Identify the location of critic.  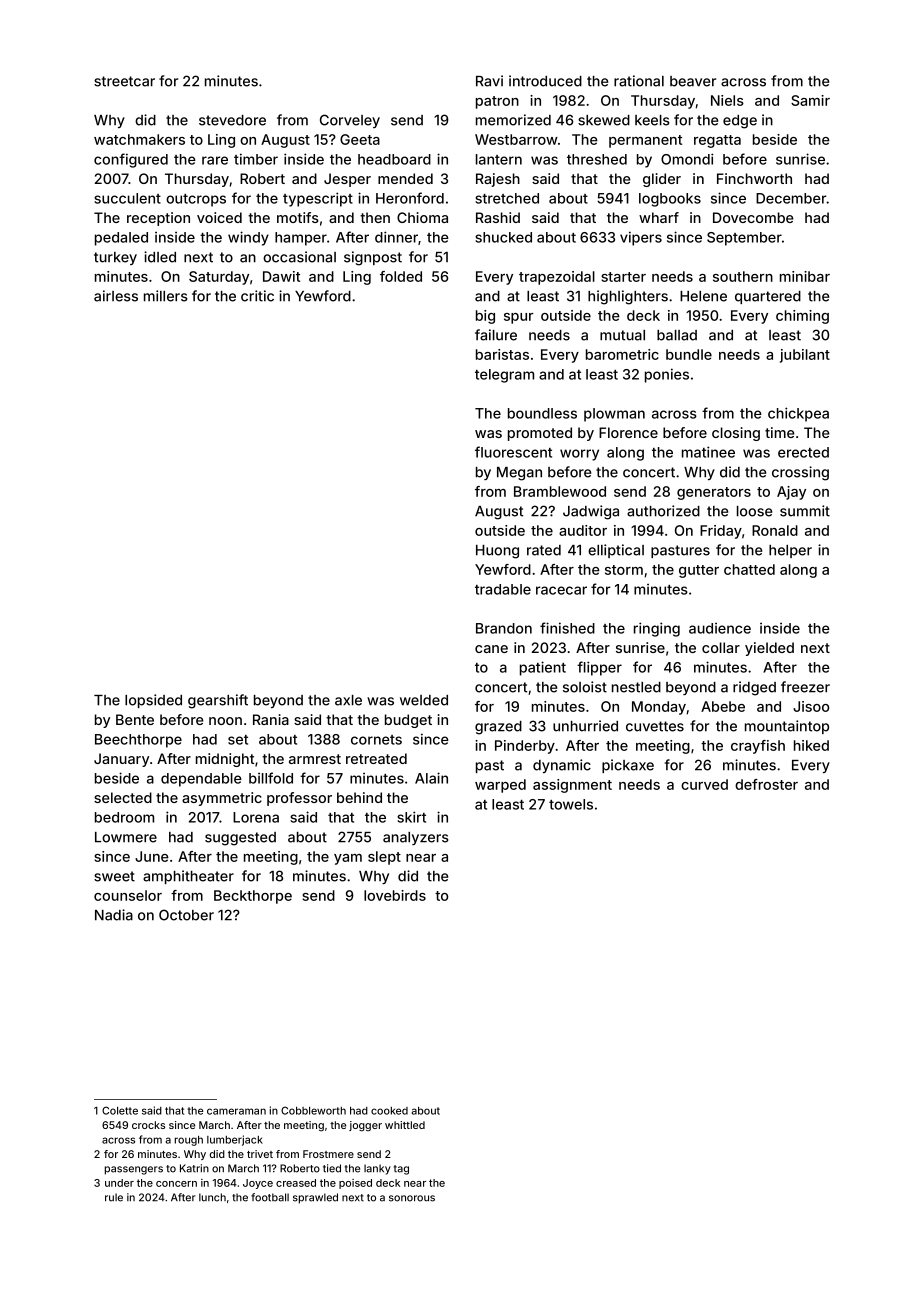
(257, 296).
